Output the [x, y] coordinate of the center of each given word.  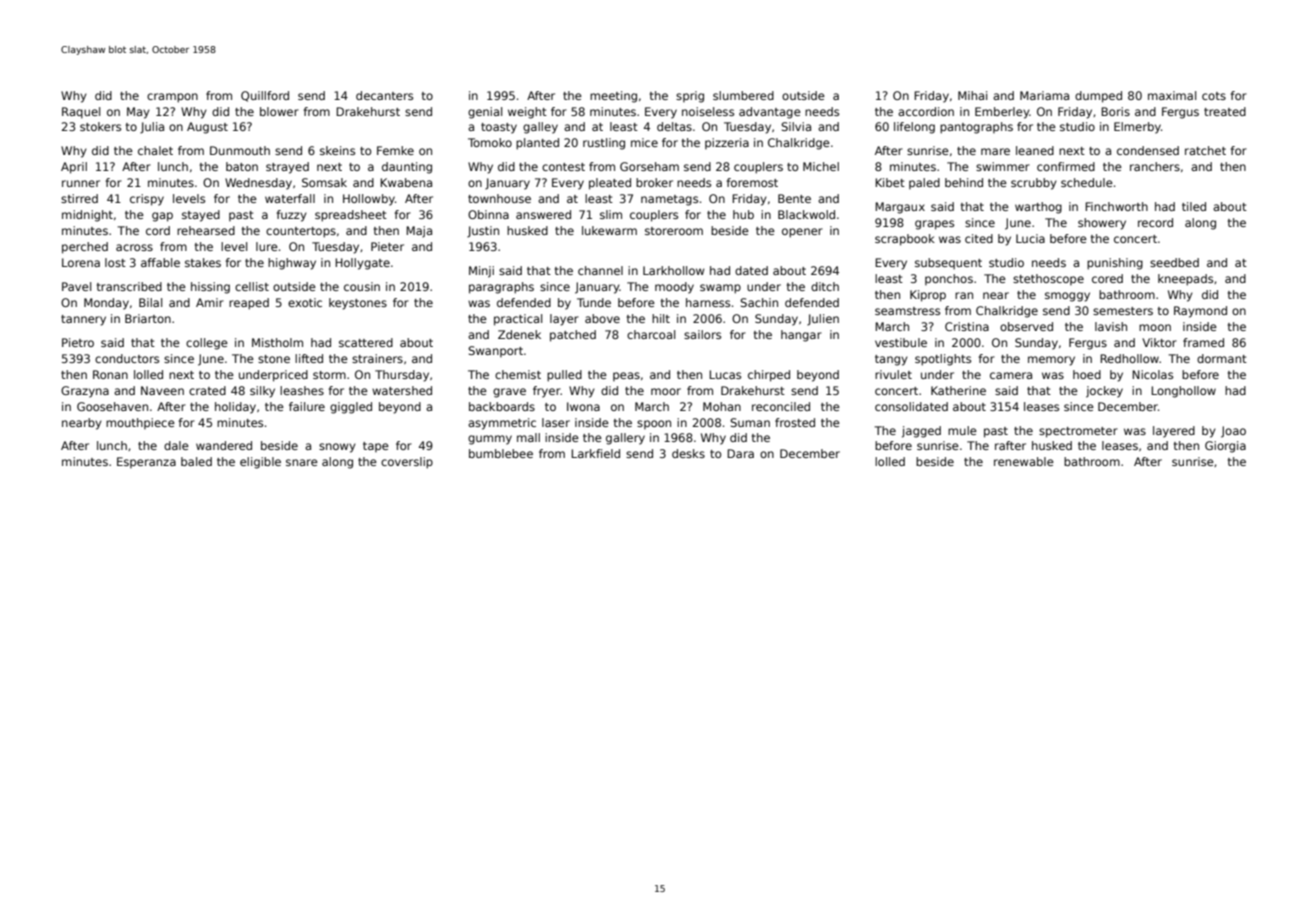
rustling [604, 144]
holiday [235, 408]
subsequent [948, 264]
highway [292, 264]
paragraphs [501, 288]
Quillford [265, 96]
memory [1051, 361]
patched [573, 336]
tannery [83, 320]
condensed [1148, 150]
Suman [750, 422]
